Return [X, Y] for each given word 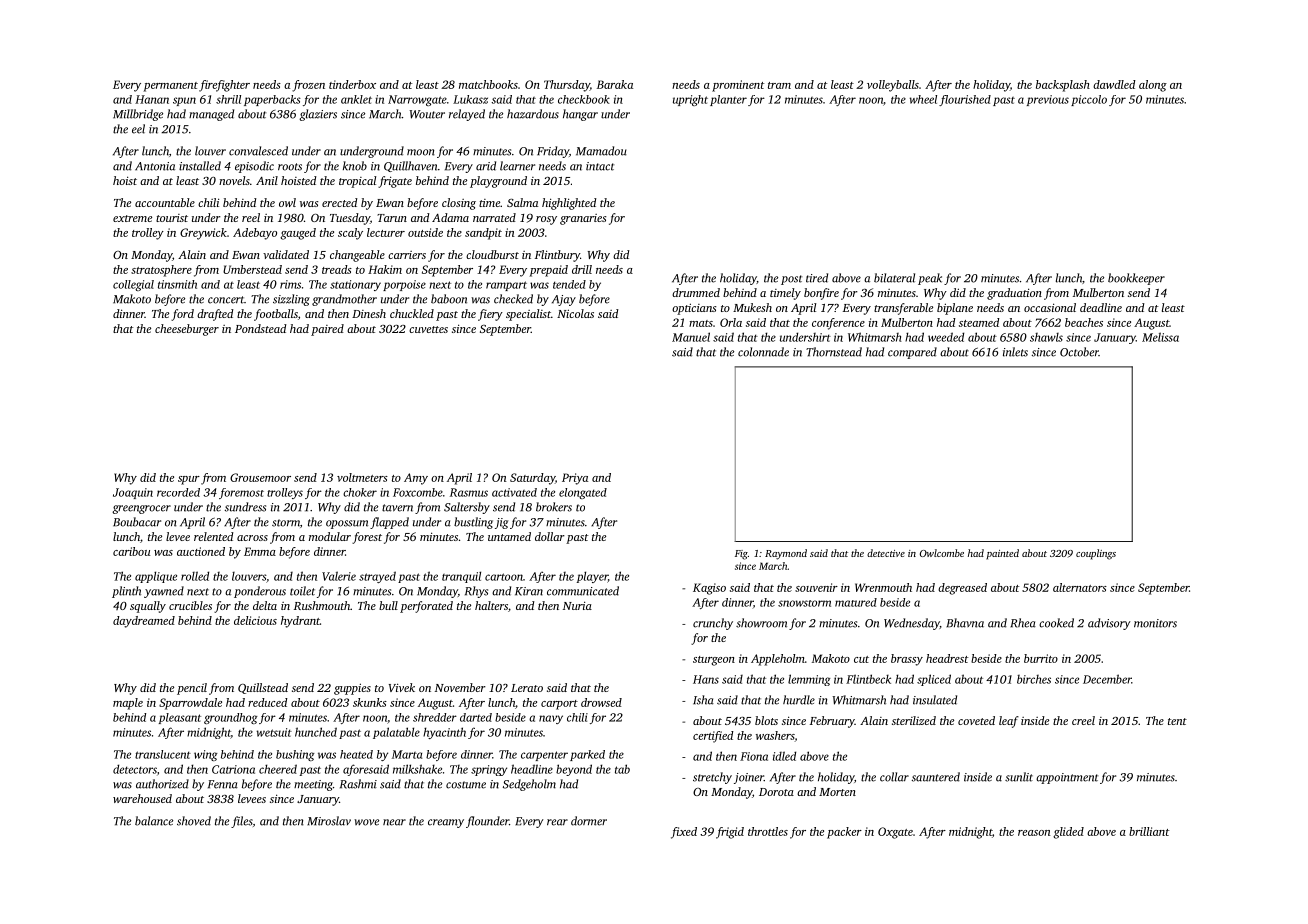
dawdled [1114, 84]
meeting [313, 785]
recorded [178, 492]
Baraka [615, 84]
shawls [1046, 337]
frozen [308, 86]
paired [327, 330]
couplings [1096, 554]
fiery [490, 315]
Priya [575, 479]
